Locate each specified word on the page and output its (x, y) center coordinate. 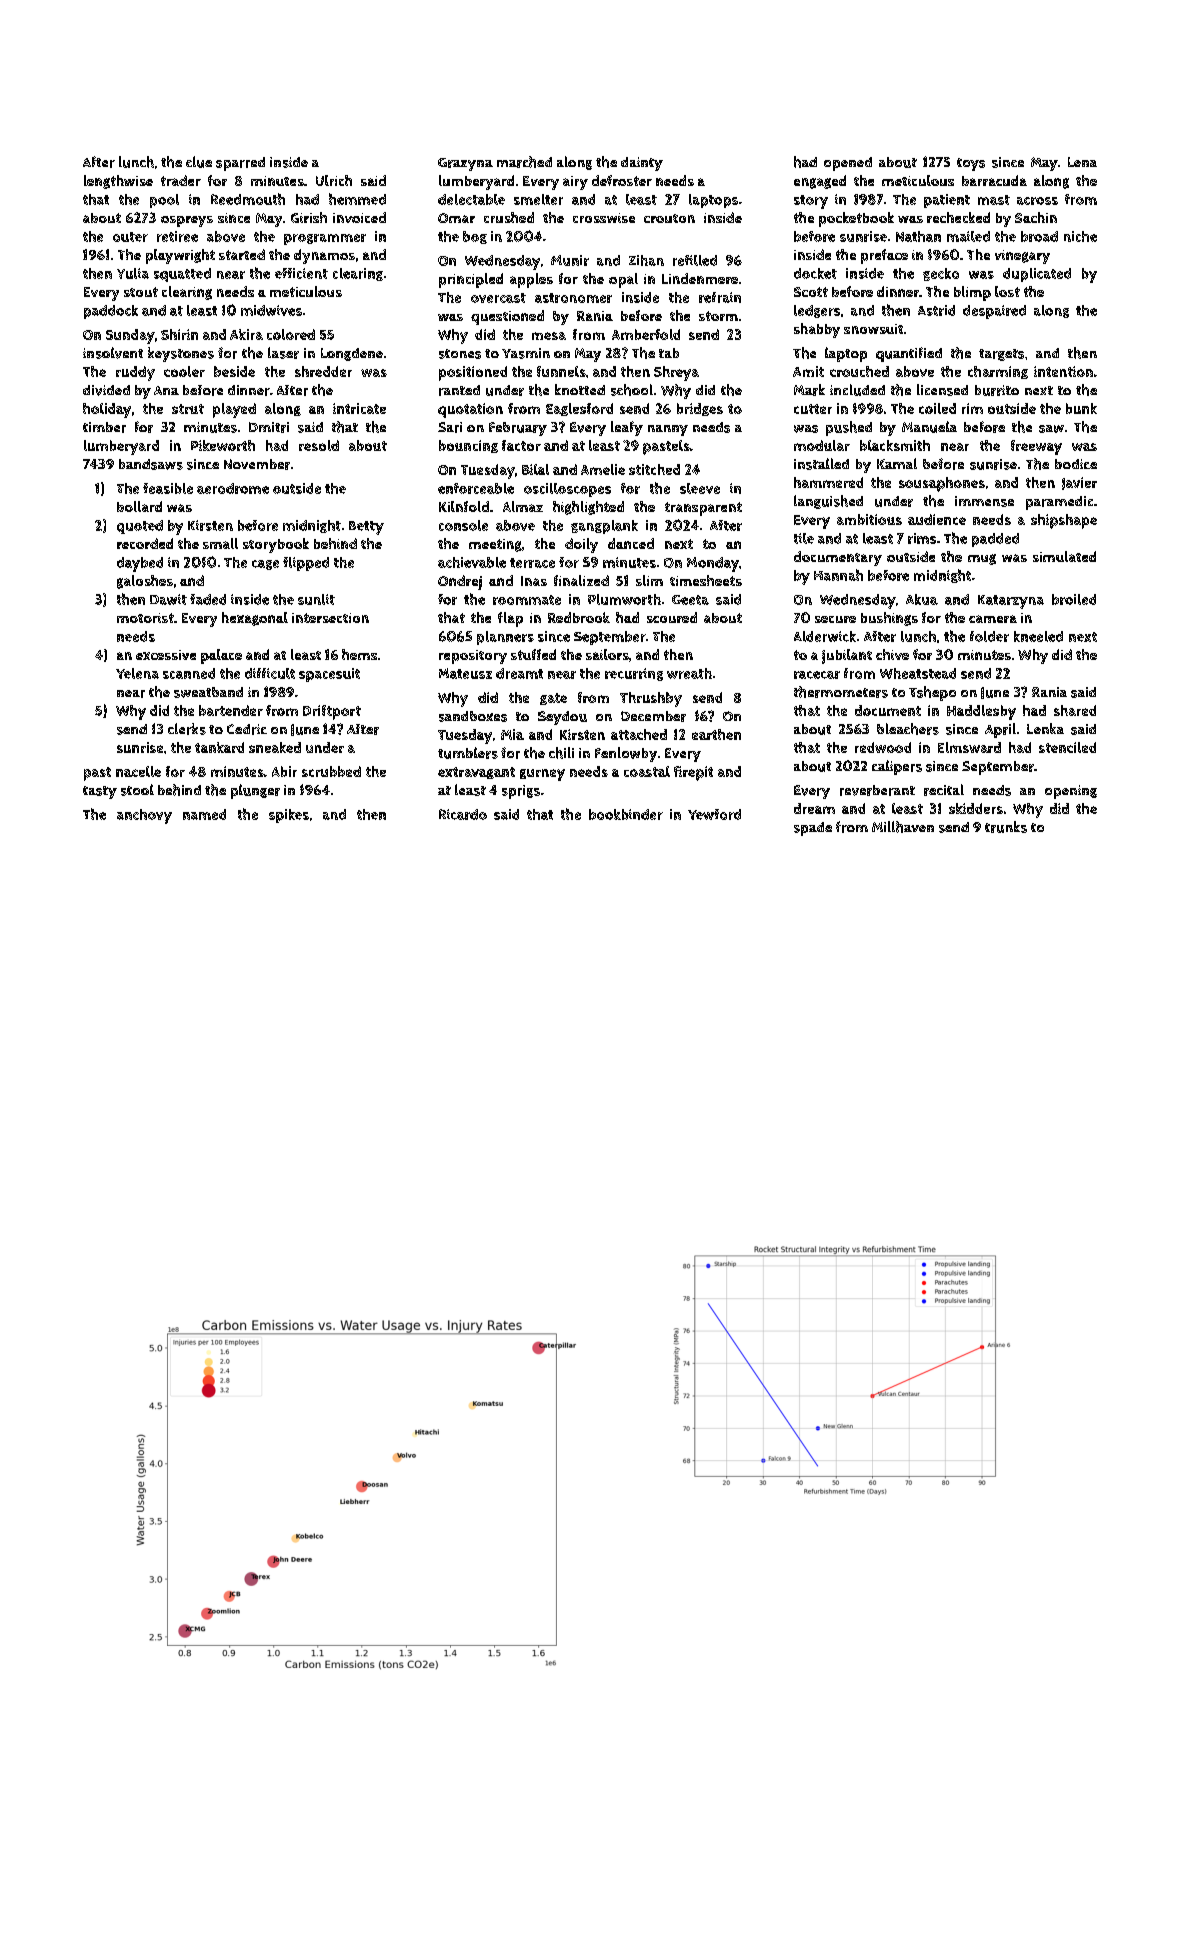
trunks (1006, 827)
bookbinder (626, 814)
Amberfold (646, 334)
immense (984, 501)
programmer (325, 239)
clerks (187, 729)
